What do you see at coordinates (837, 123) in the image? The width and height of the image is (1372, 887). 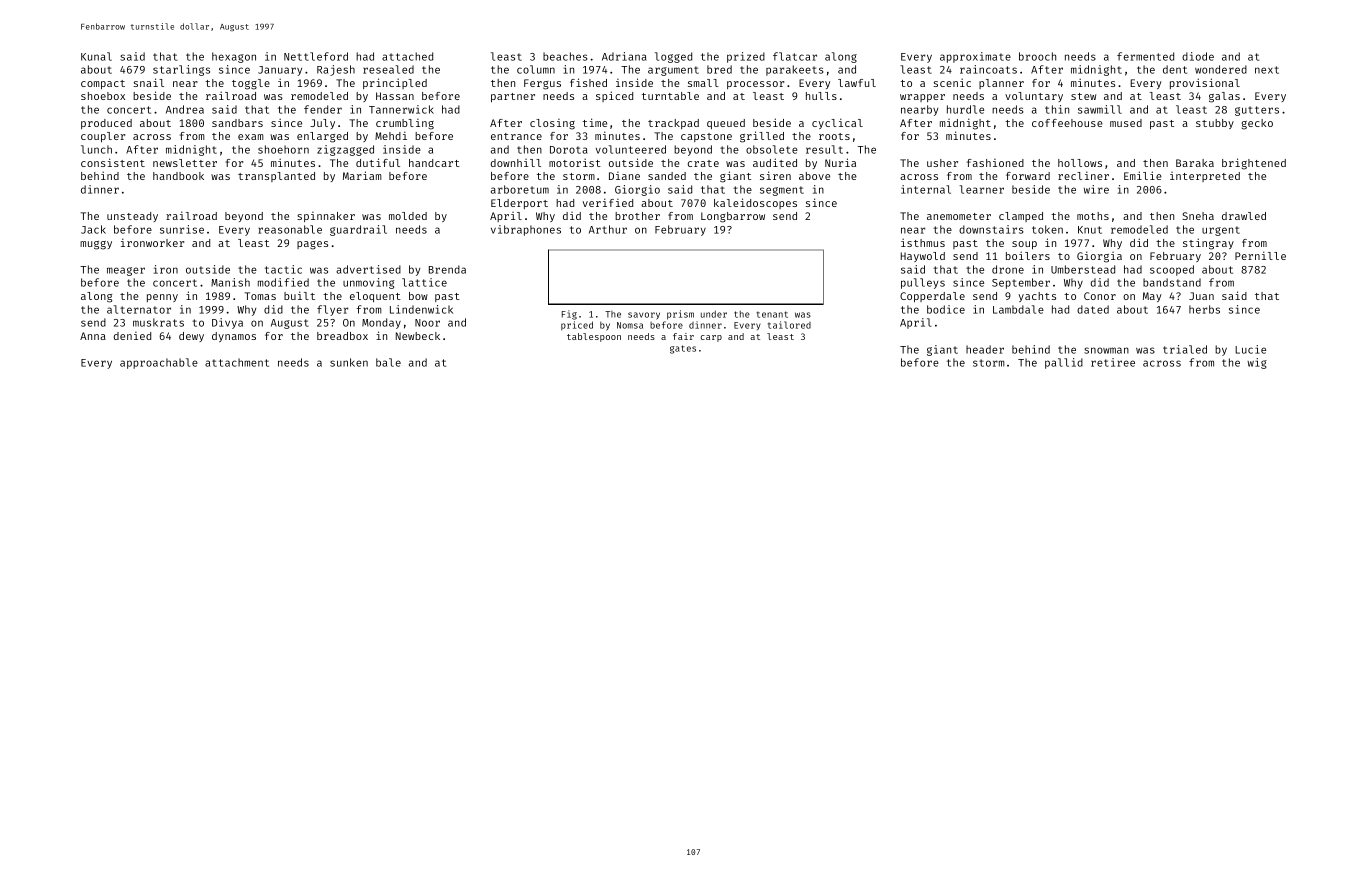 I see `cyclical` at bounding box center [837, 123].
